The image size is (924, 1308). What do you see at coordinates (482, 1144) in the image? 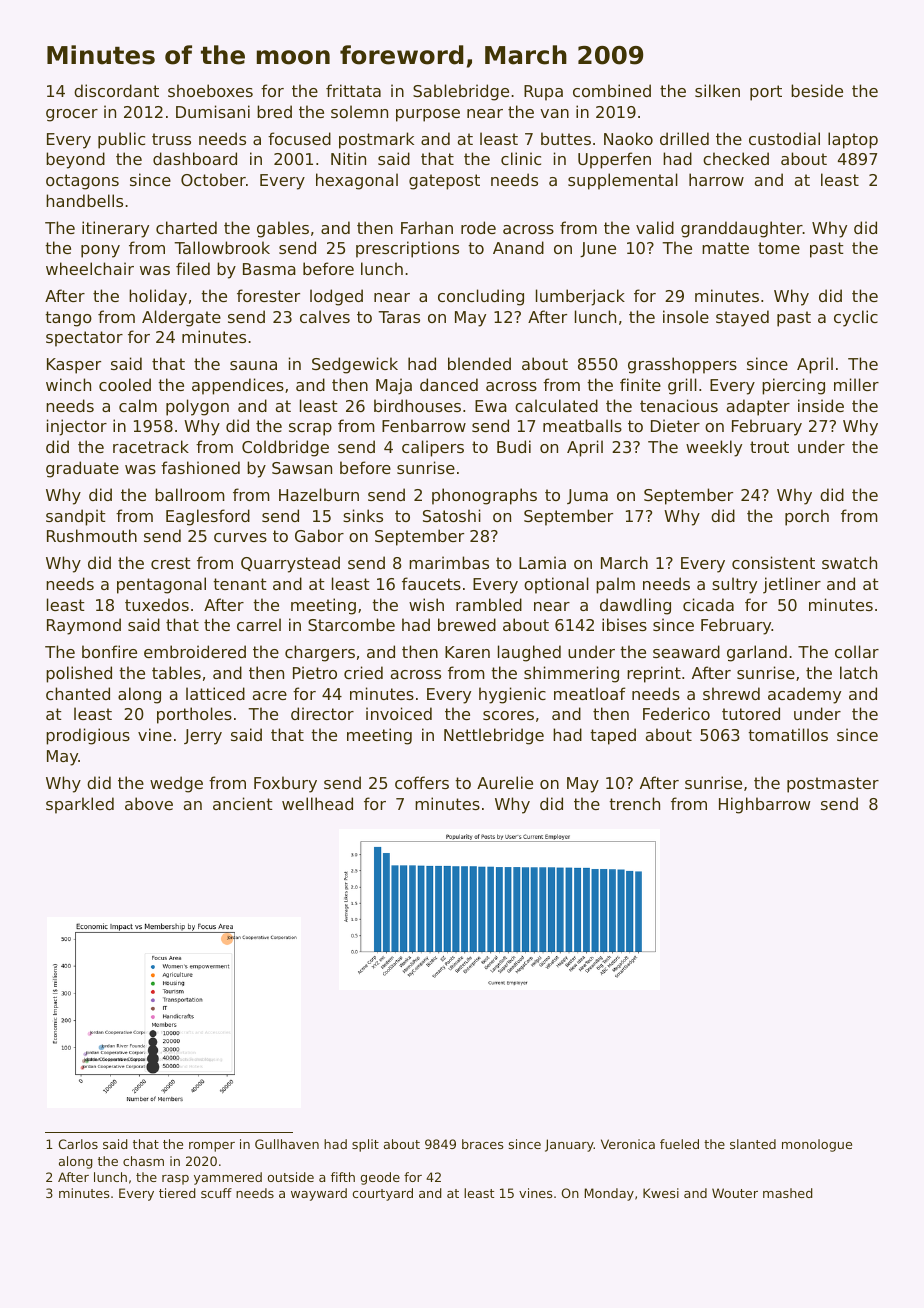
I see `braces` at bounding box center [482, 1144].
